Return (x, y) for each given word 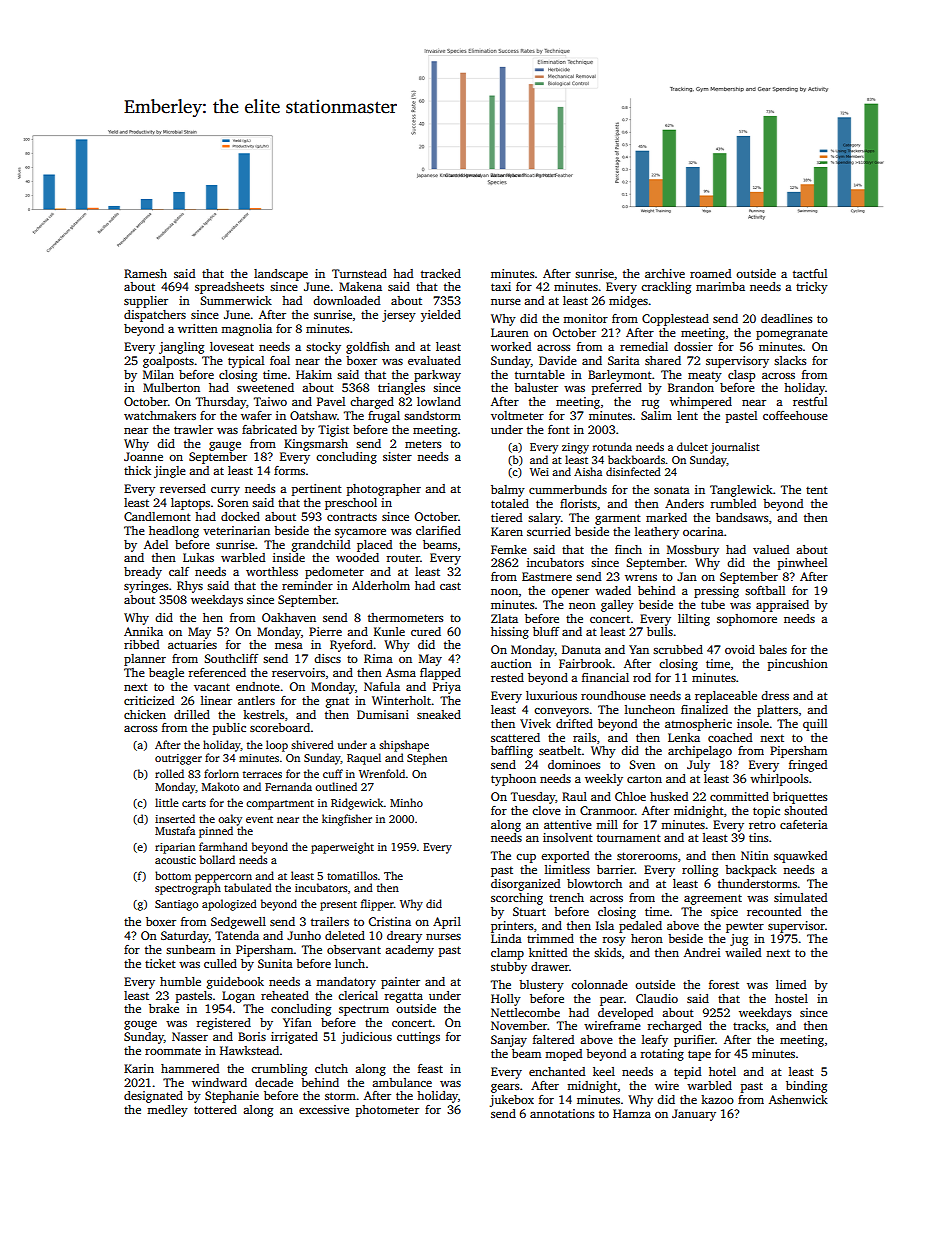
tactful (810, 273)
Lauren (510, 332)
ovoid (740, 649)
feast (430, 1068)
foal (280, 360)
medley (167, 1111)
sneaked (439, 714)
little (167, 802)
